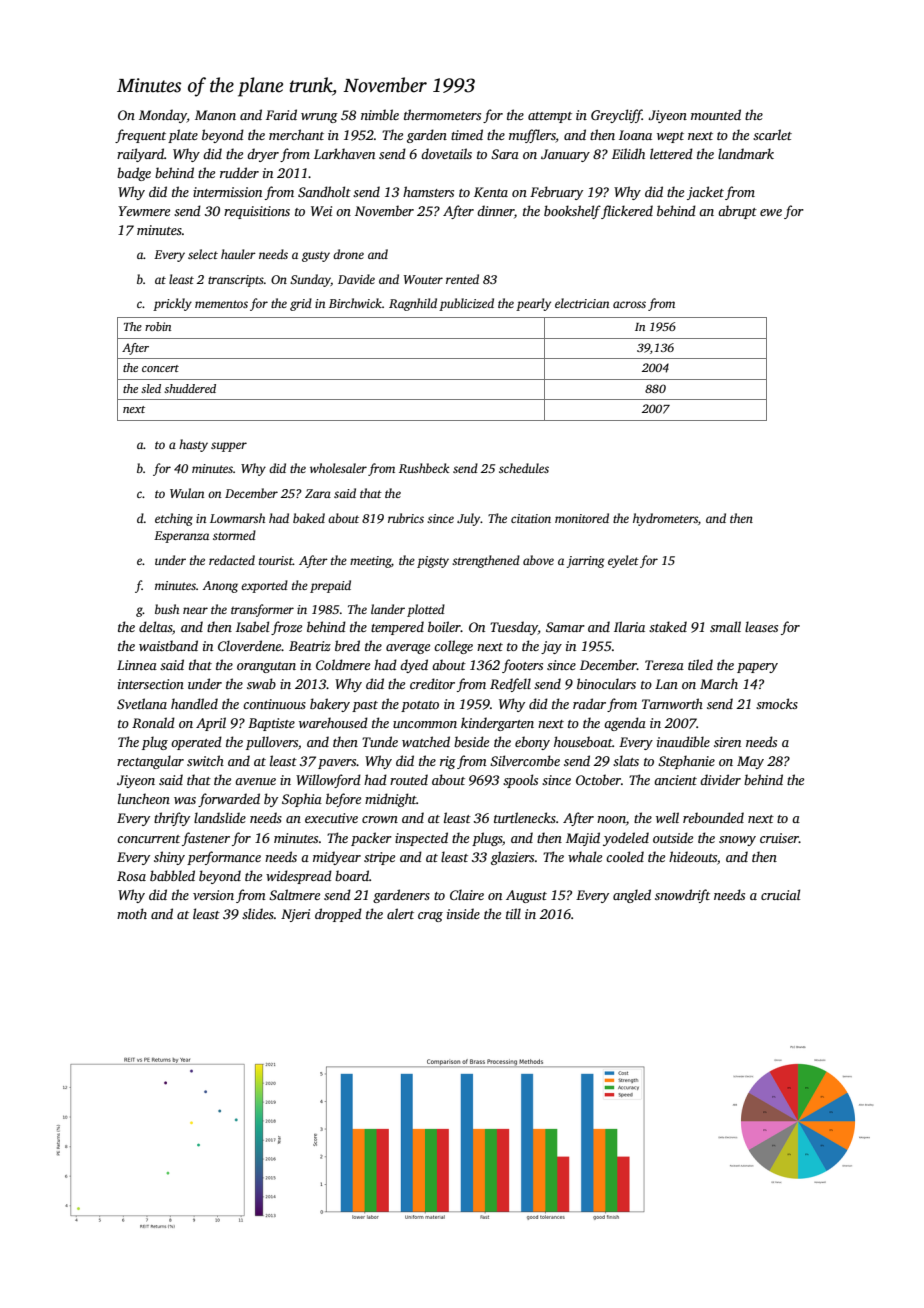 Image resolution: width=924 pixels, height=1308 pixels. I want to click on hydrometers, so click(665, 519).
